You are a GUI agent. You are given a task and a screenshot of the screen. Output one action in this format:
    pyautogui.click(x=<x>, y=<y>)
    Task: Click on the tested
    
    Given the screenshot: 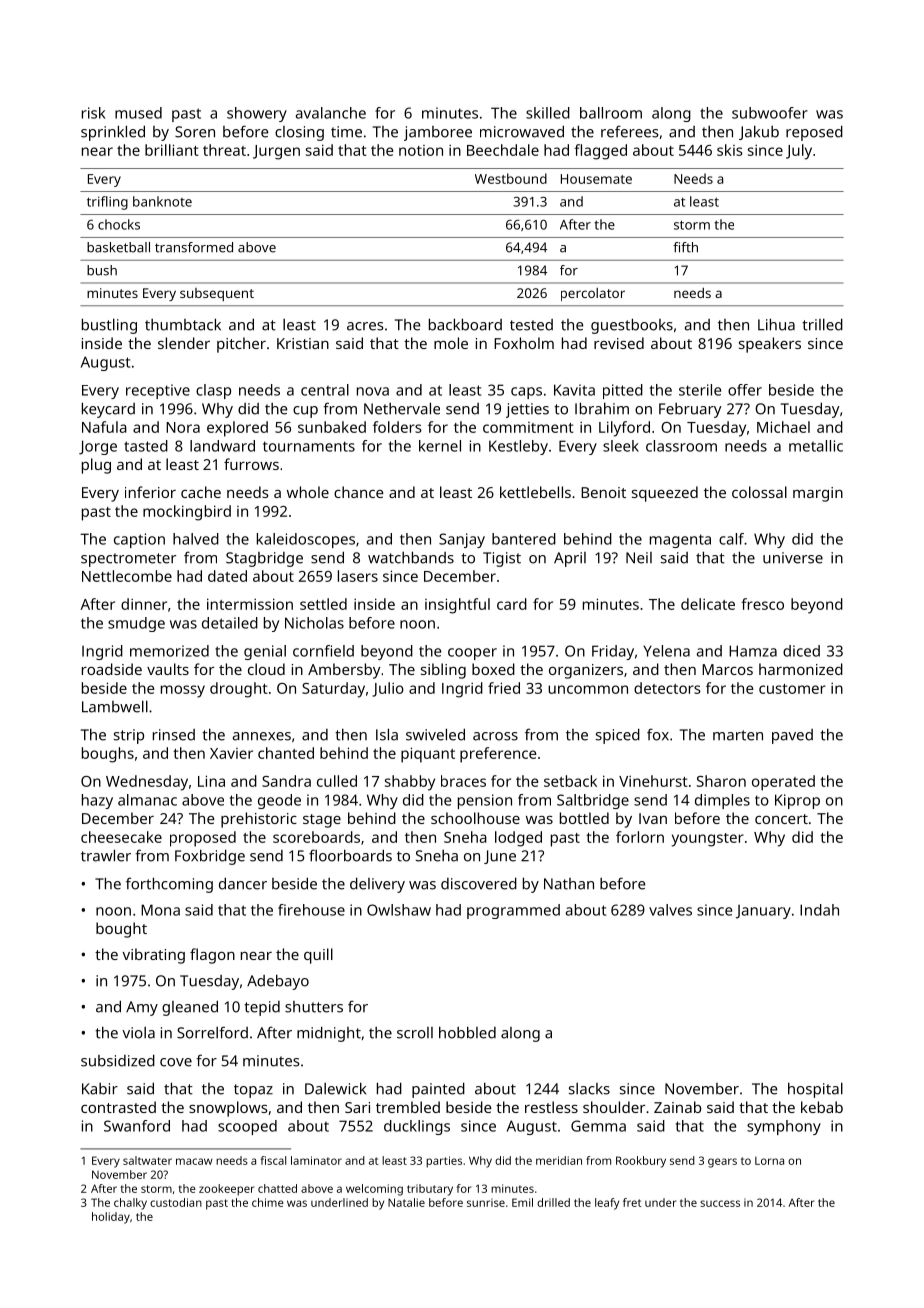 What is the action you would take?
    pyautogui.click(x=531, y=325)
